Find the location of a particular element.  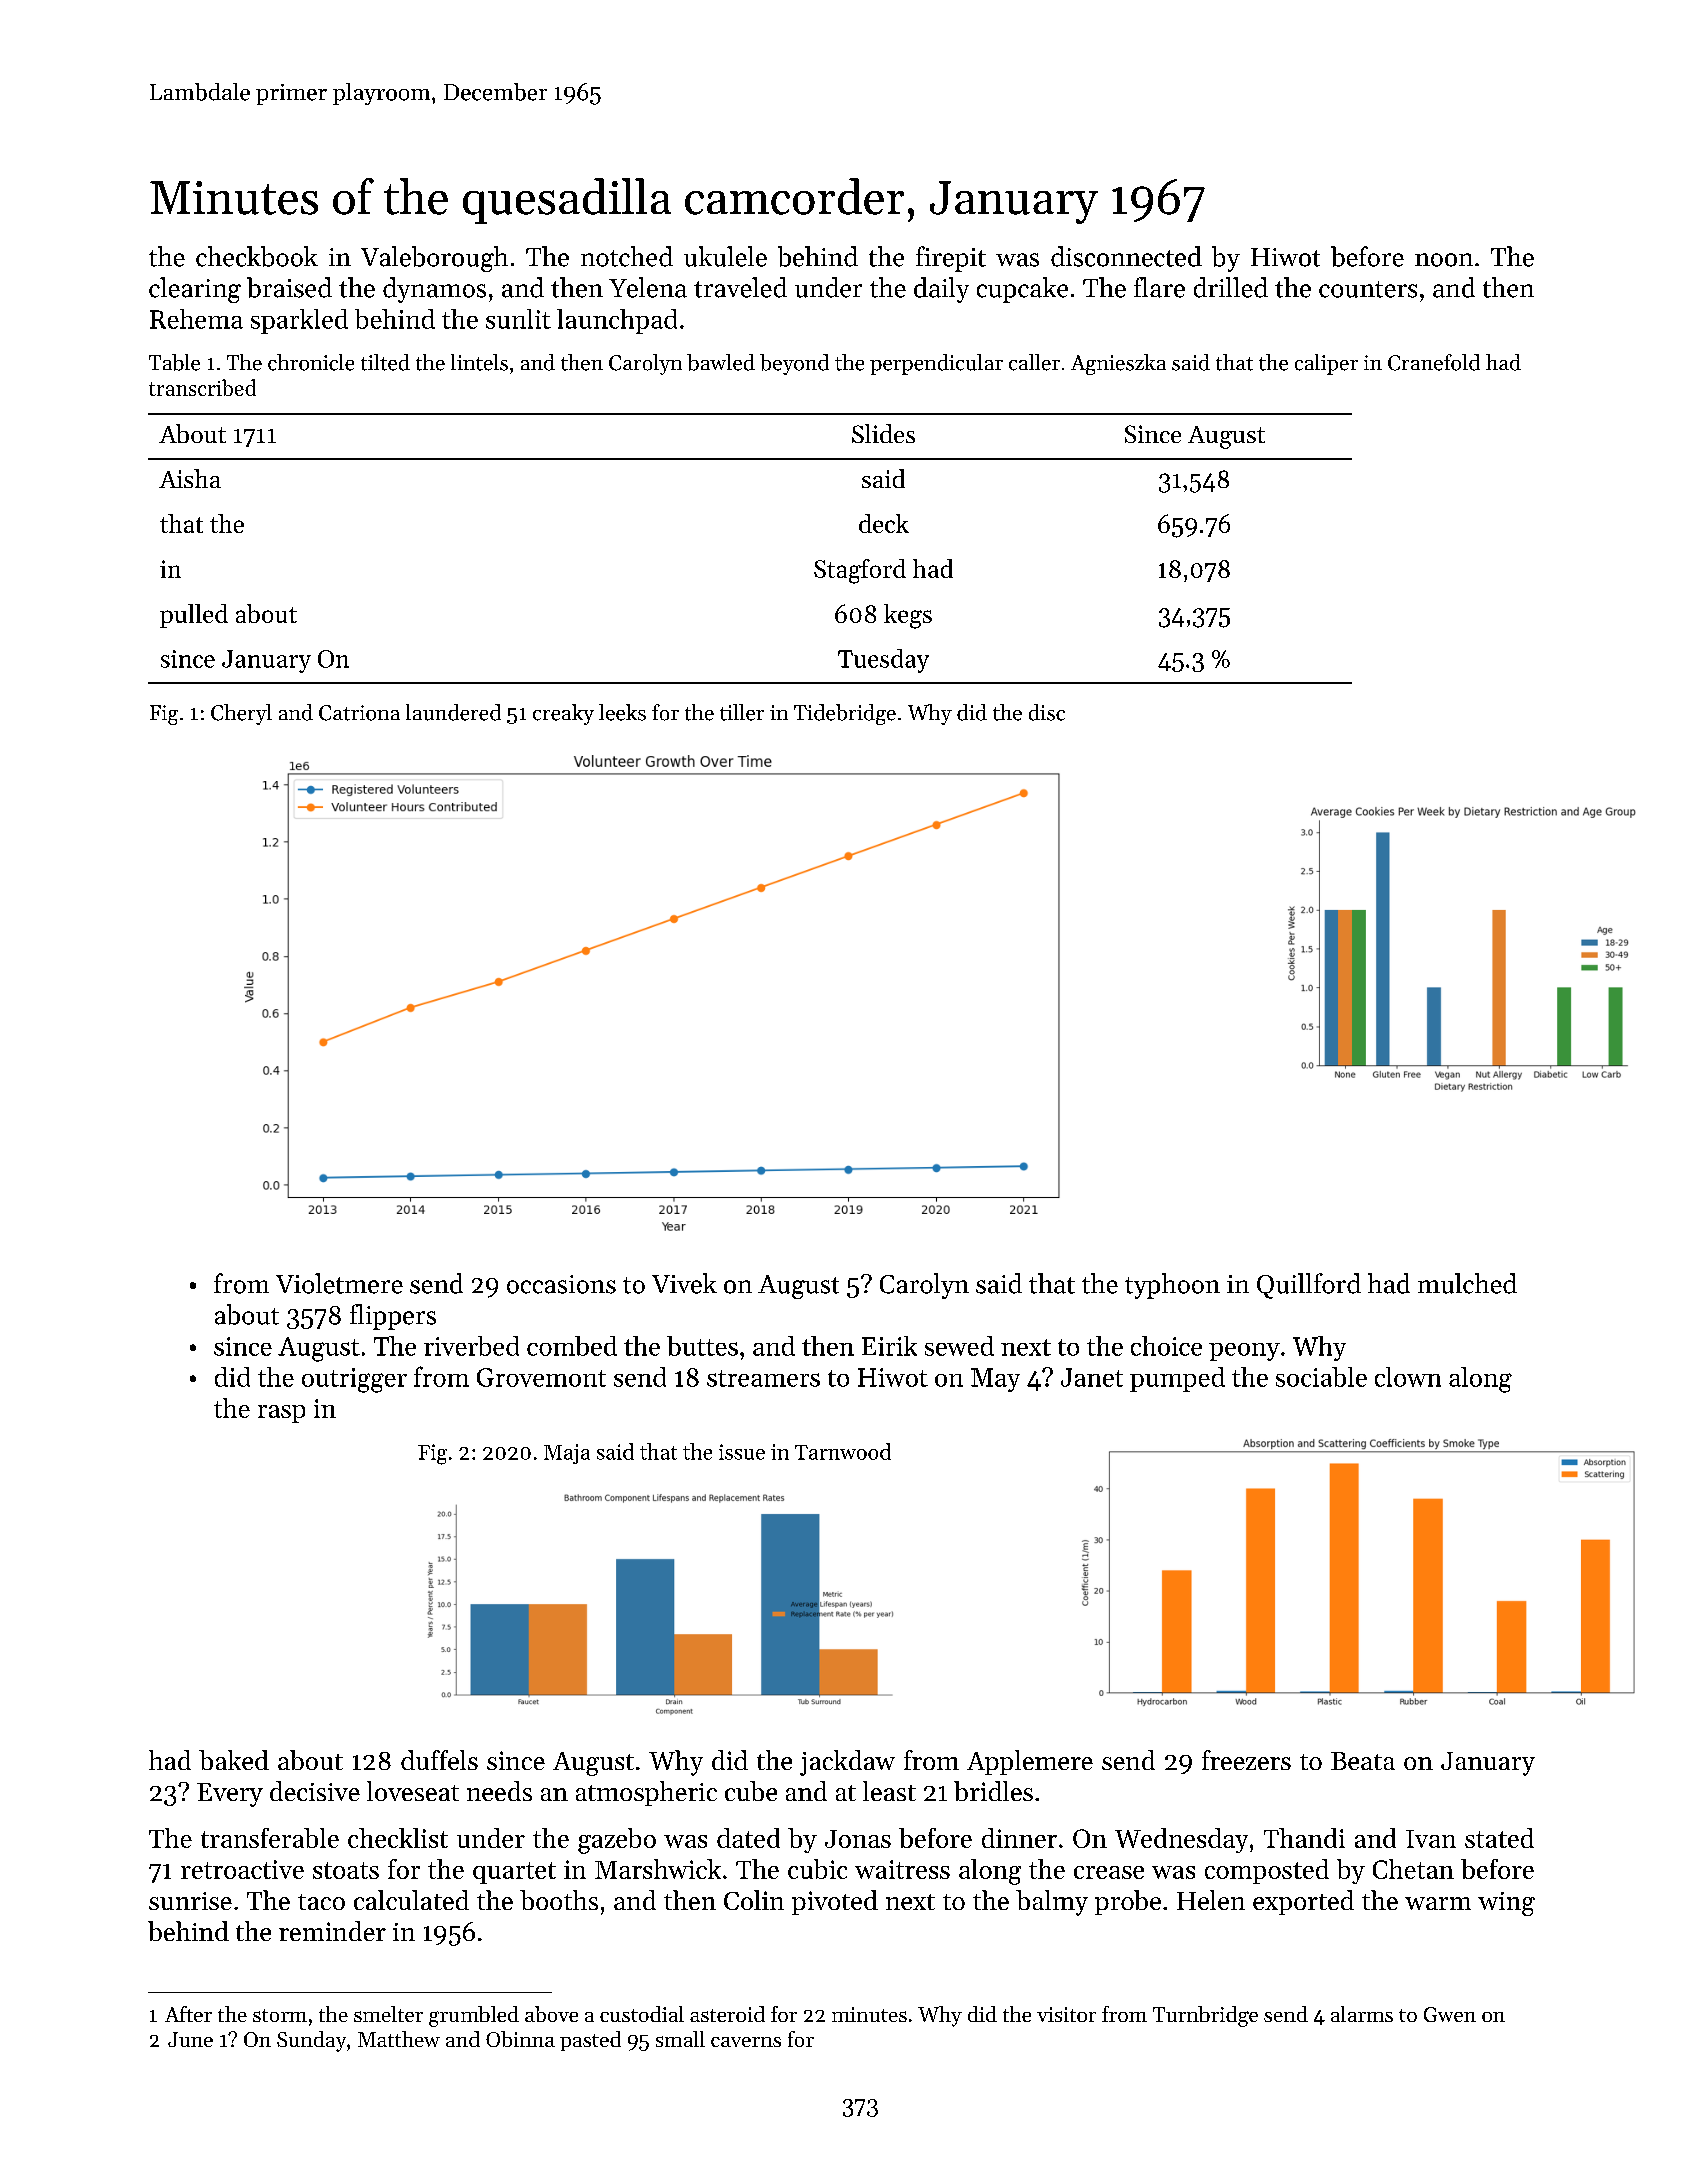

mulched is located at coordinates (1467, 1283).
